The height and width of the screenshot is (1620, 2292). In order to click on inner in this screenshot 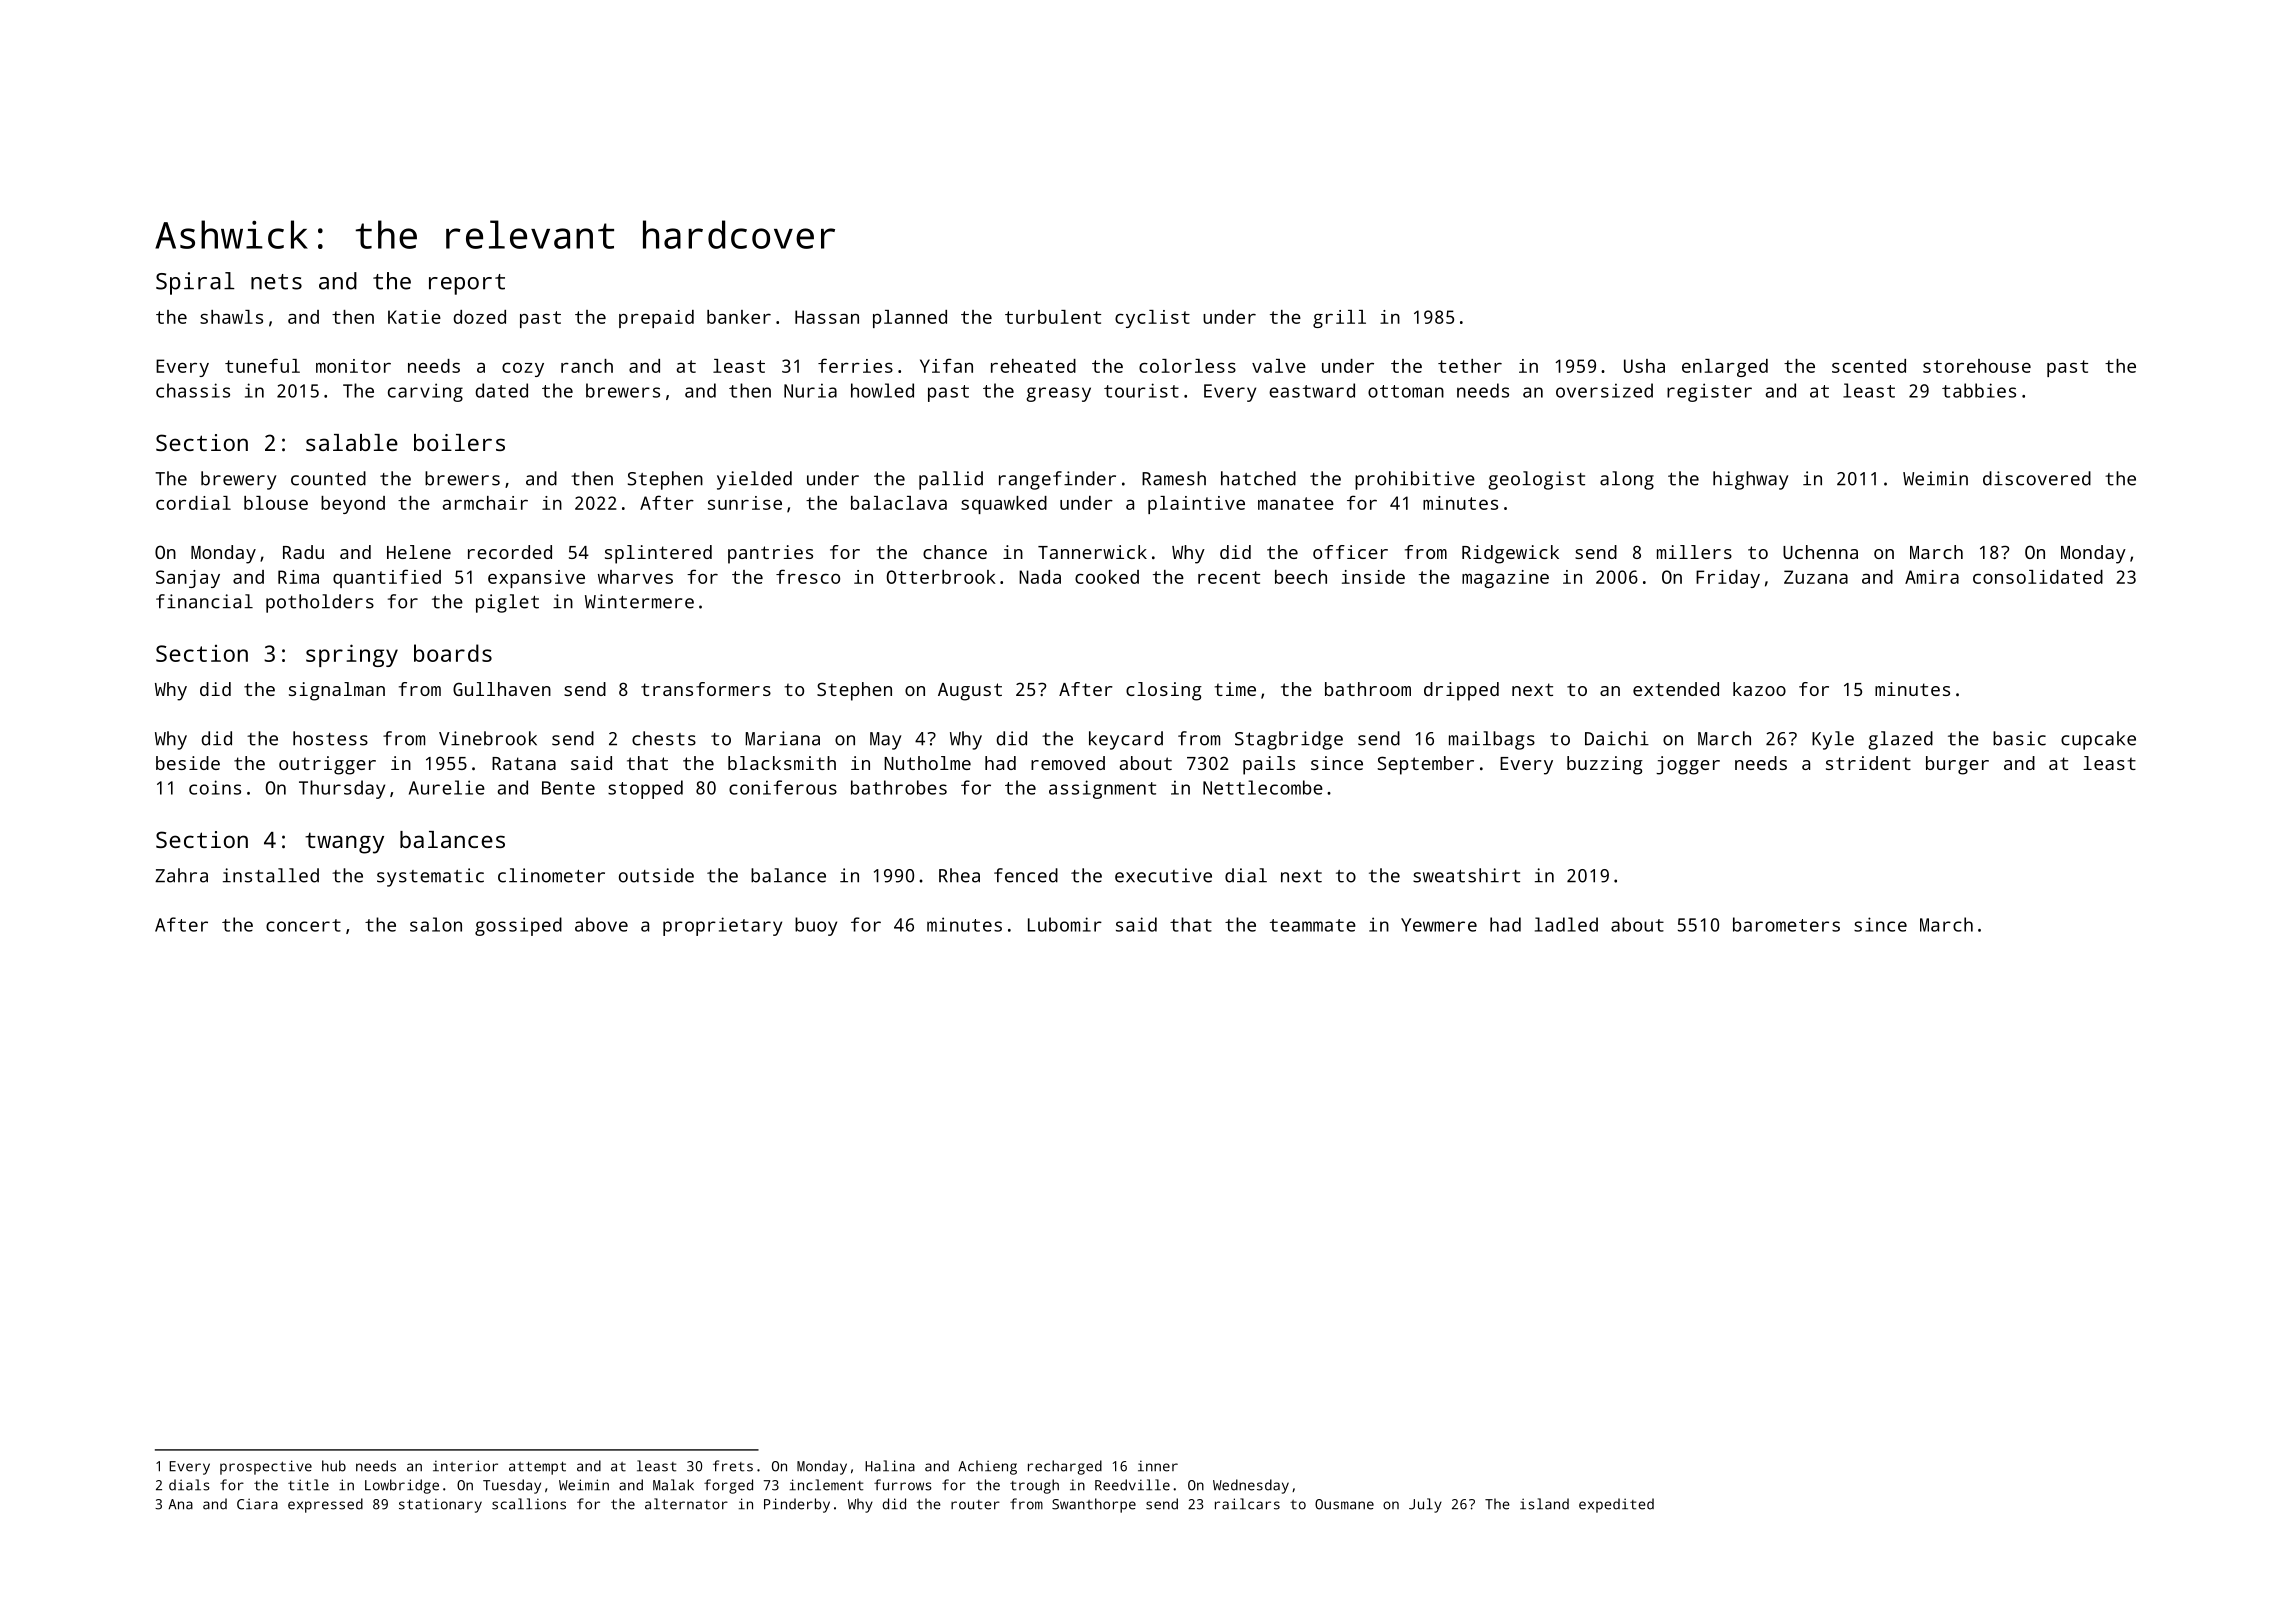, I will do `click(1158, 1466)`.
